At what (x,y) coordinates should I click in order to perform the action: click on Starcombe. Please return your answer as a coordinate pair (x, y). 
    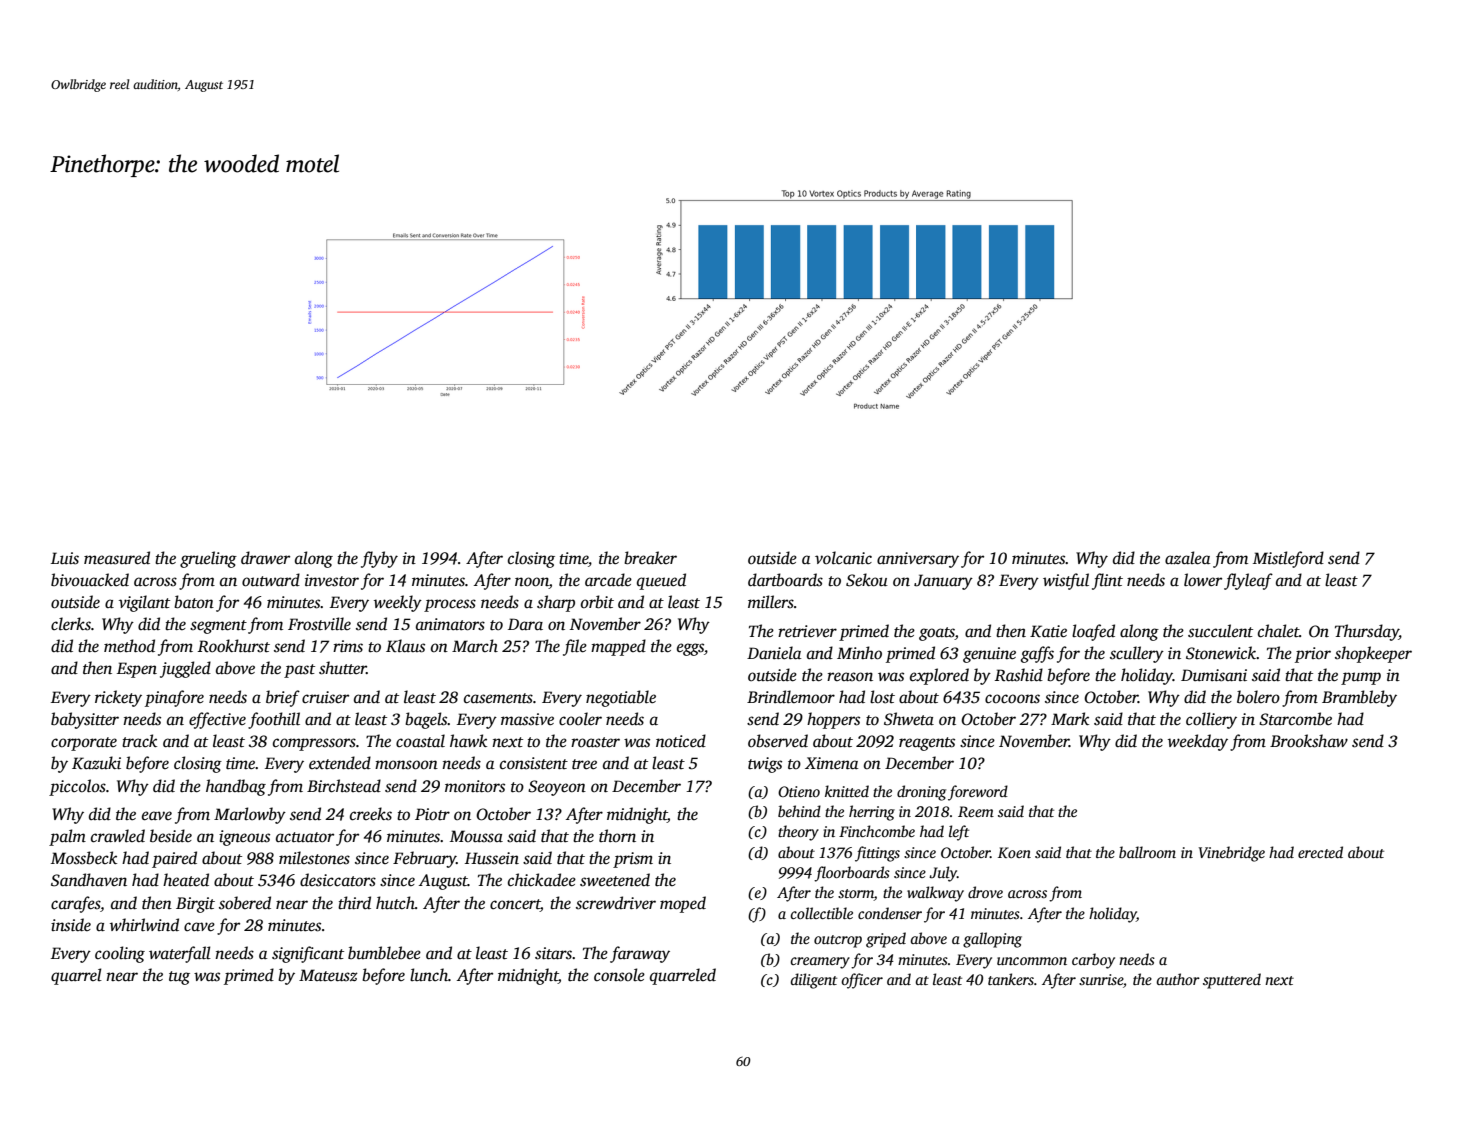
    Looking at the image, I should click on (1295, 719).
